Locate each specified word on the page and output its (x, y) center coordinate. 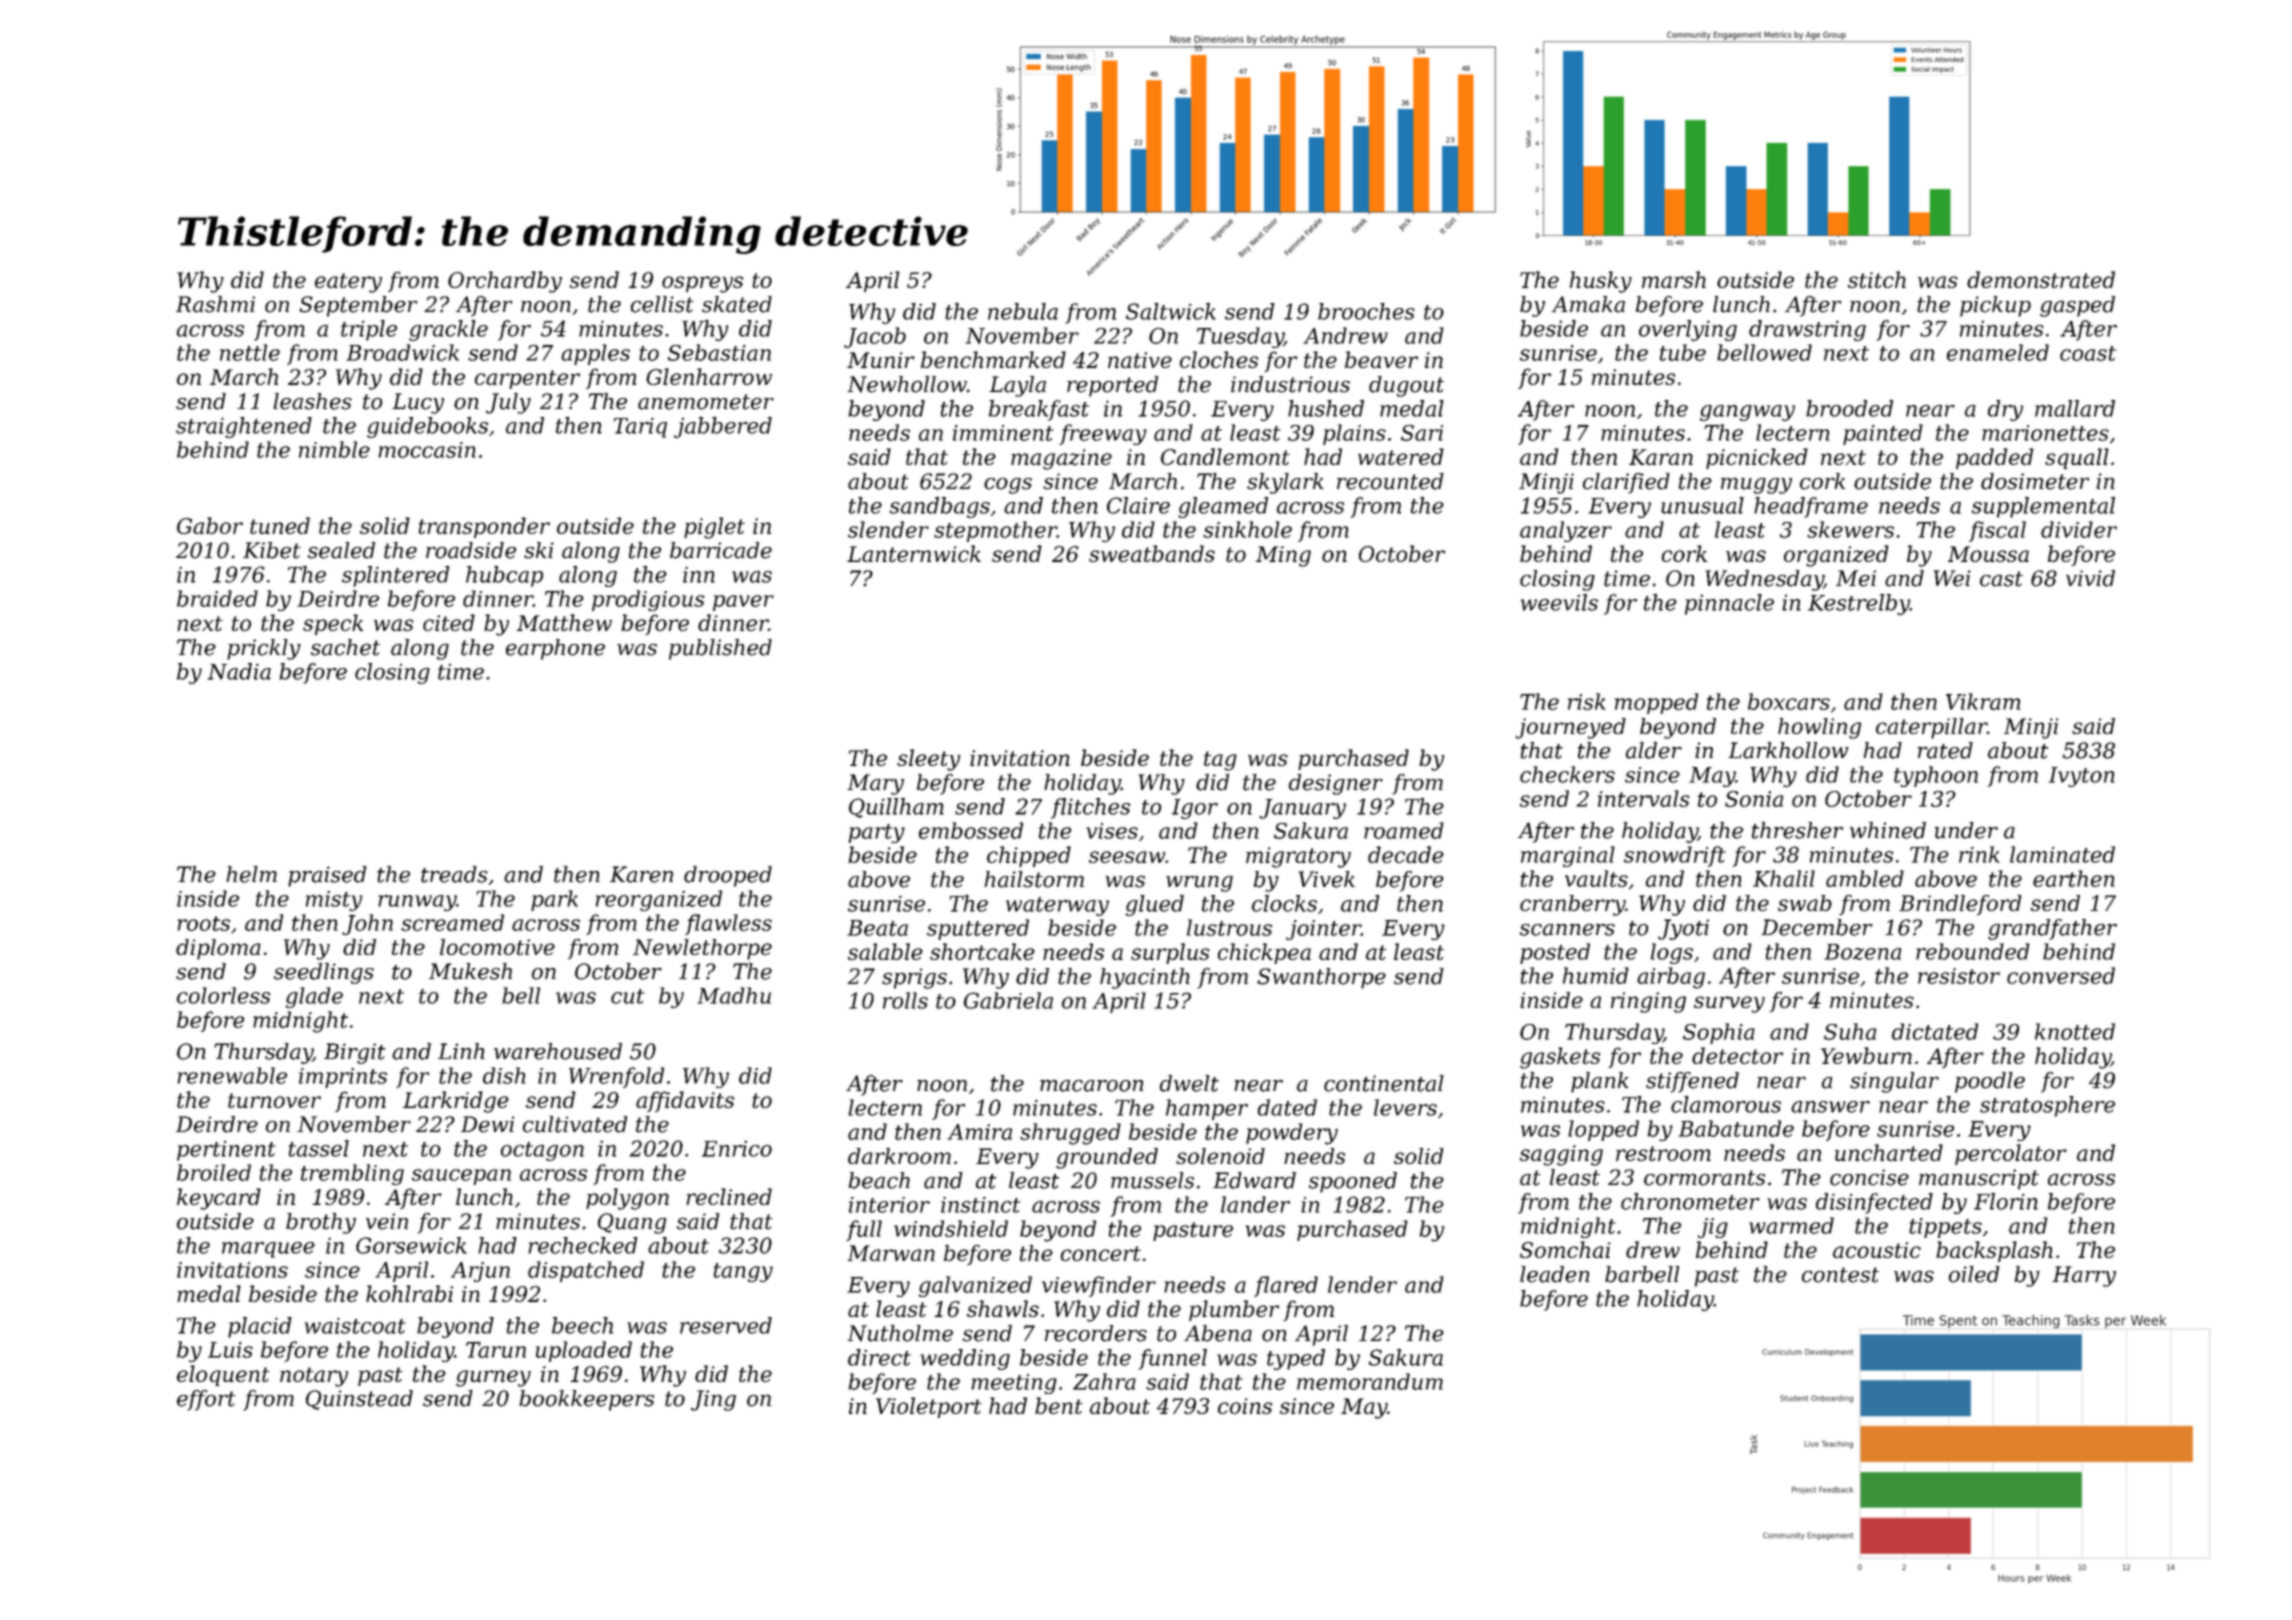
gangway (1747, 413)
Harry (2084, 1276)
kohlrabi (409, 1293)
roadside (471, 550)
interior (889, 1205)
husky (1601, 282)
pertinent (226, 1150)
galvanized (975, 1286)
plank (1600, 1082)
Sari (1422, 433)
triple (369, 330)
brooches (1366, 311)
